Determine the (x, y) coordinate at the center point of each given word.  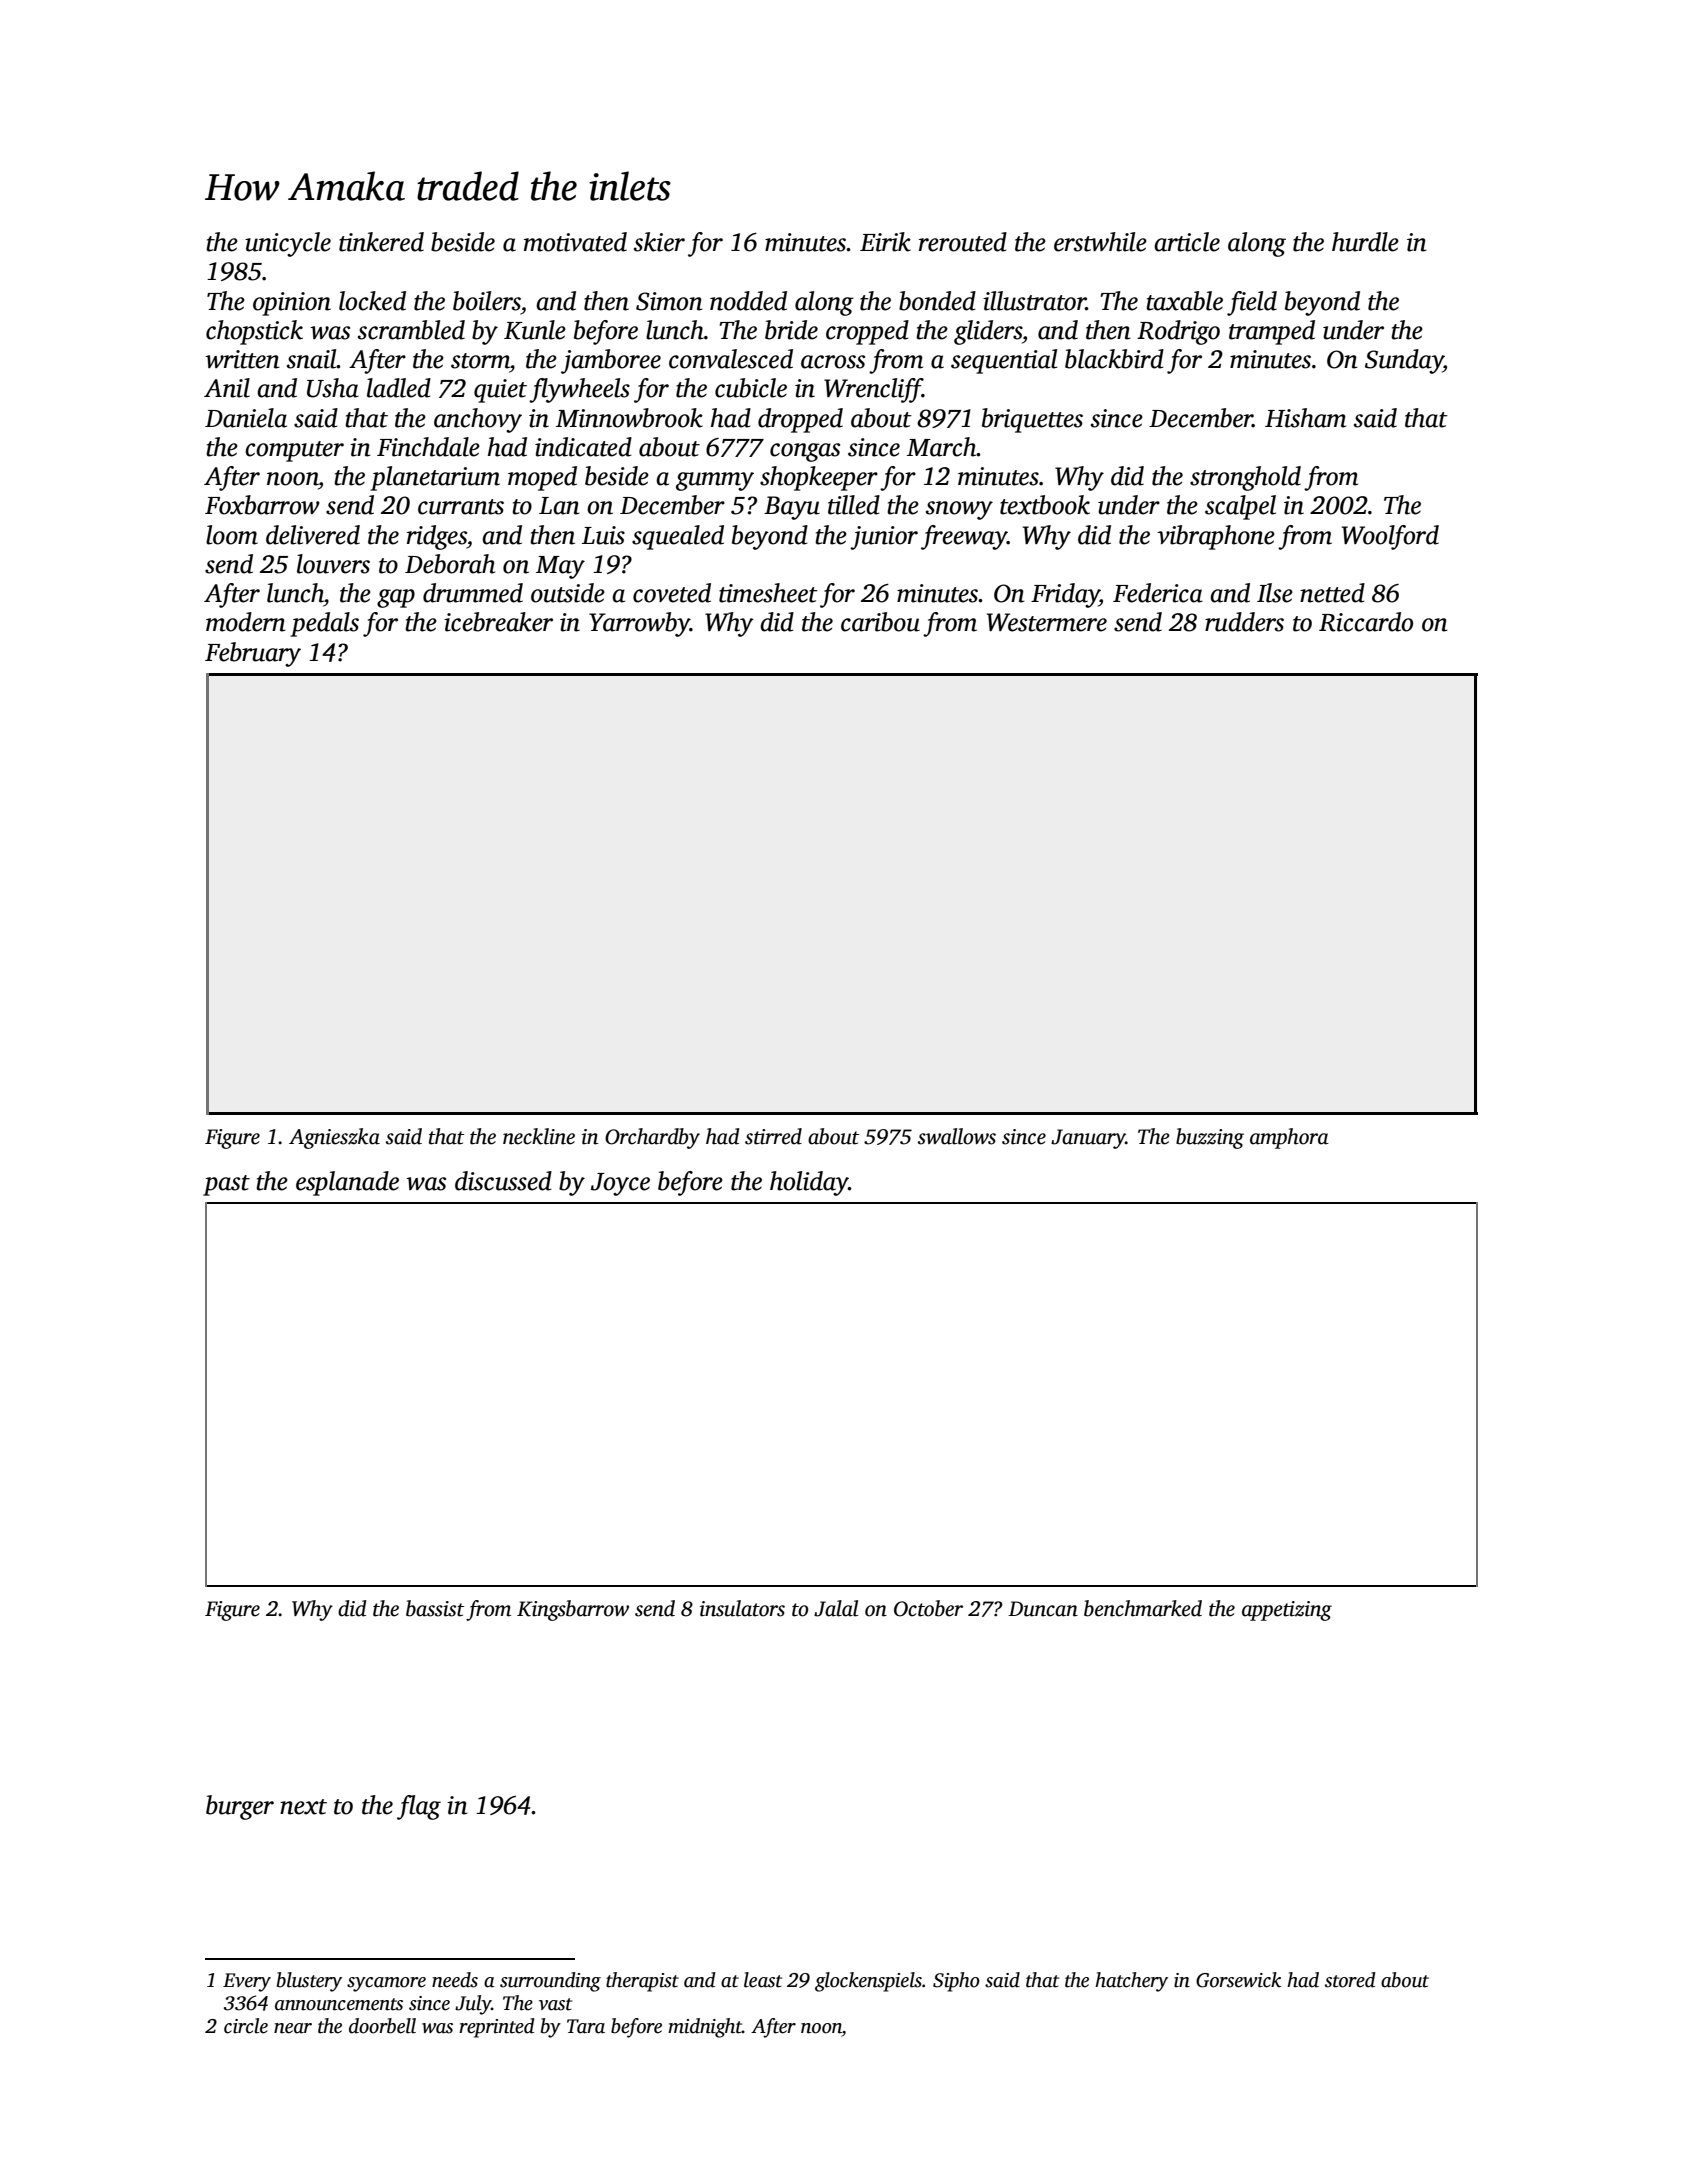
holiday (809, 1183)
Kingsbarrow (573, 1610)
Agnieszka (334, 1138)
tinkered (381, 242)
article (1187, 242)
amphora (1289, 1138)
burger (240, 1807)
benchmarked (1143, 1608)
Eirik (885, 242)
